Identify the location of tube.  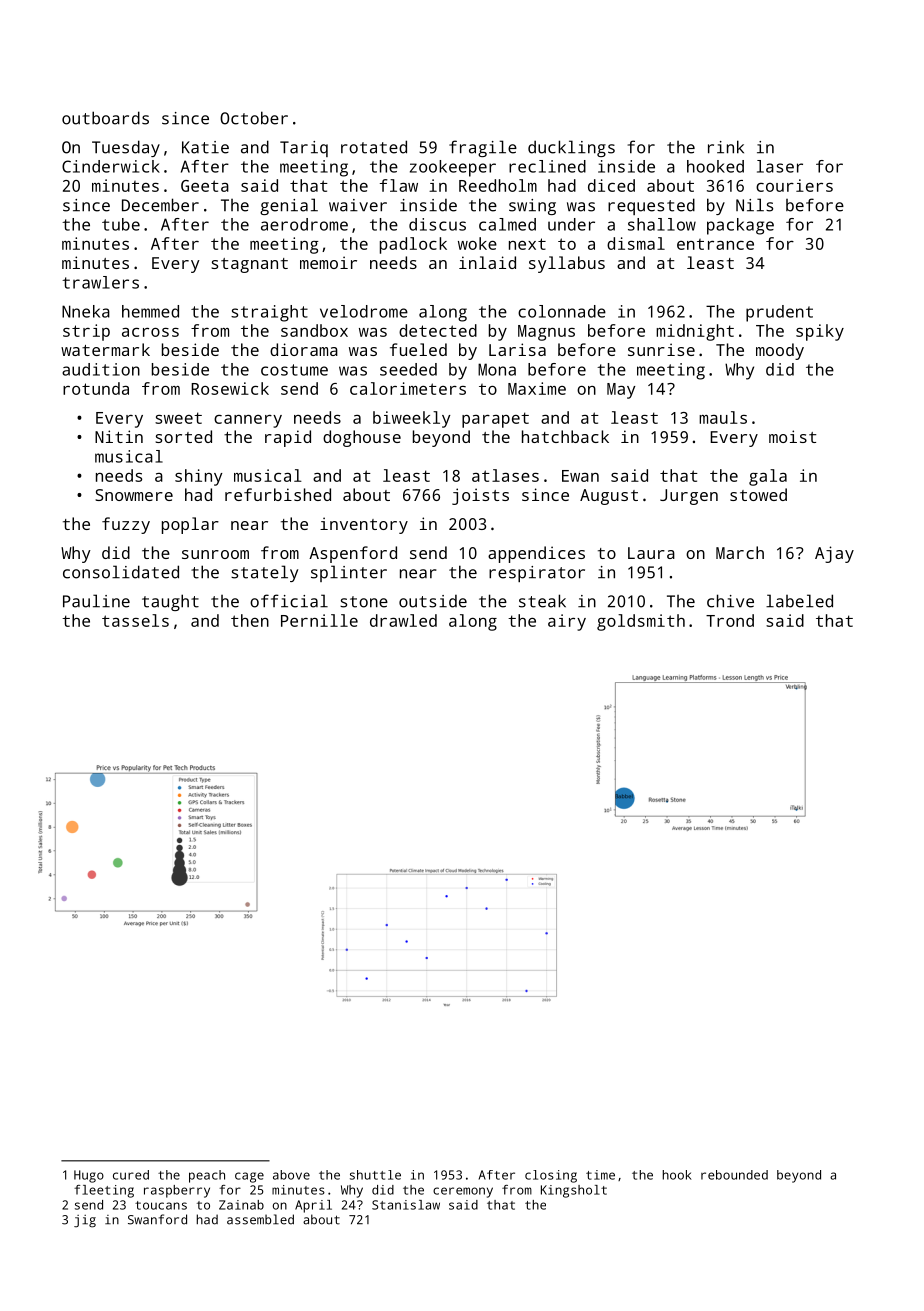
(121, 224).
